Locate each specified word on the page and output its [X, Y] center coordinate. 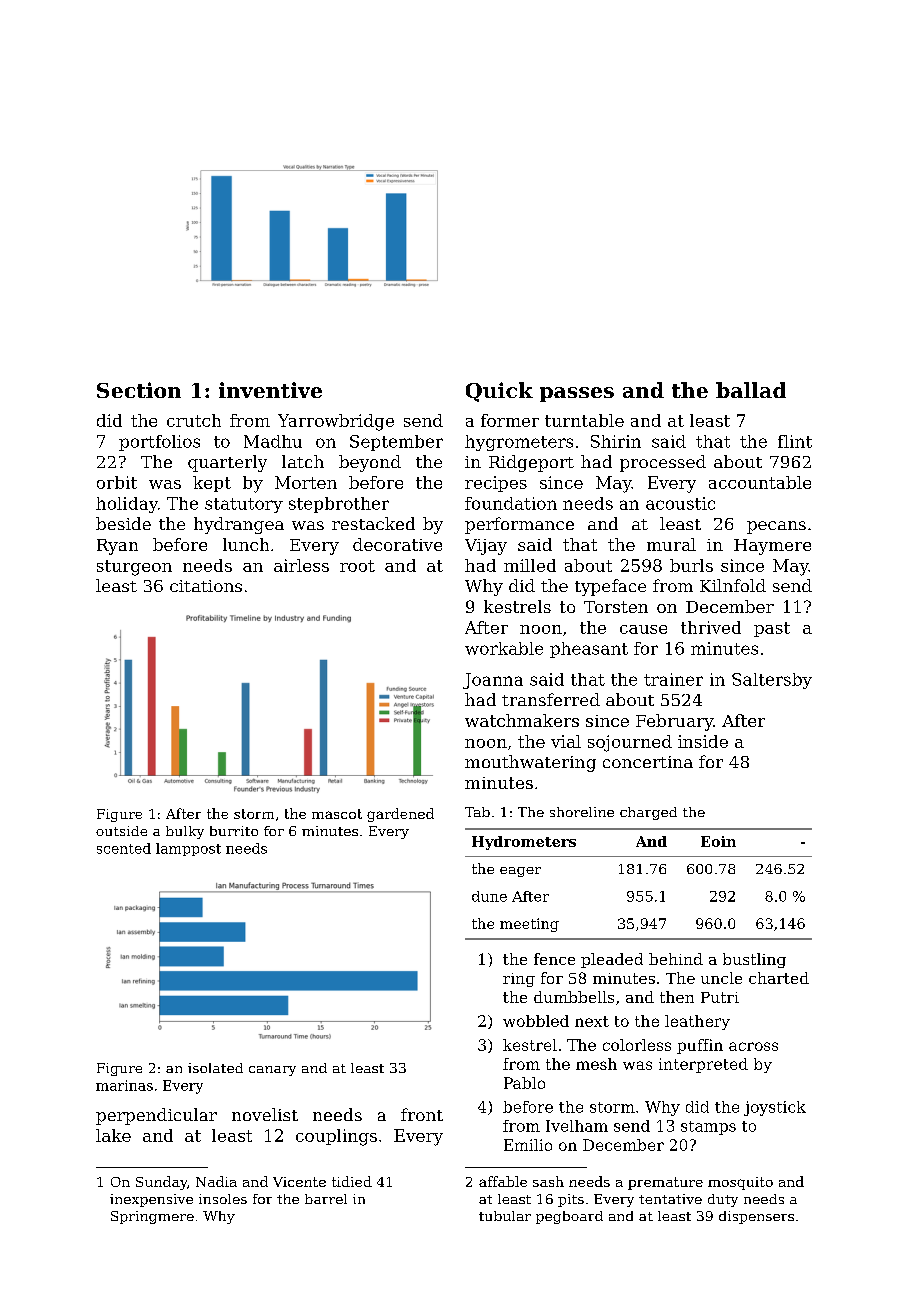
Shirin [616, 441]
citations [206, 586]
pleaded [612, 960]
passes [577, 394]
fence [554, 959]
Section [139, 390]
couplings [336, 1137]
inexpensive [151, 1200]
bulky [185, 832]
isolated [215, 1068]
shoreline [582, 812]
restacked [373, 523]
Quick [499, 392]
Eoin [718, 841]
